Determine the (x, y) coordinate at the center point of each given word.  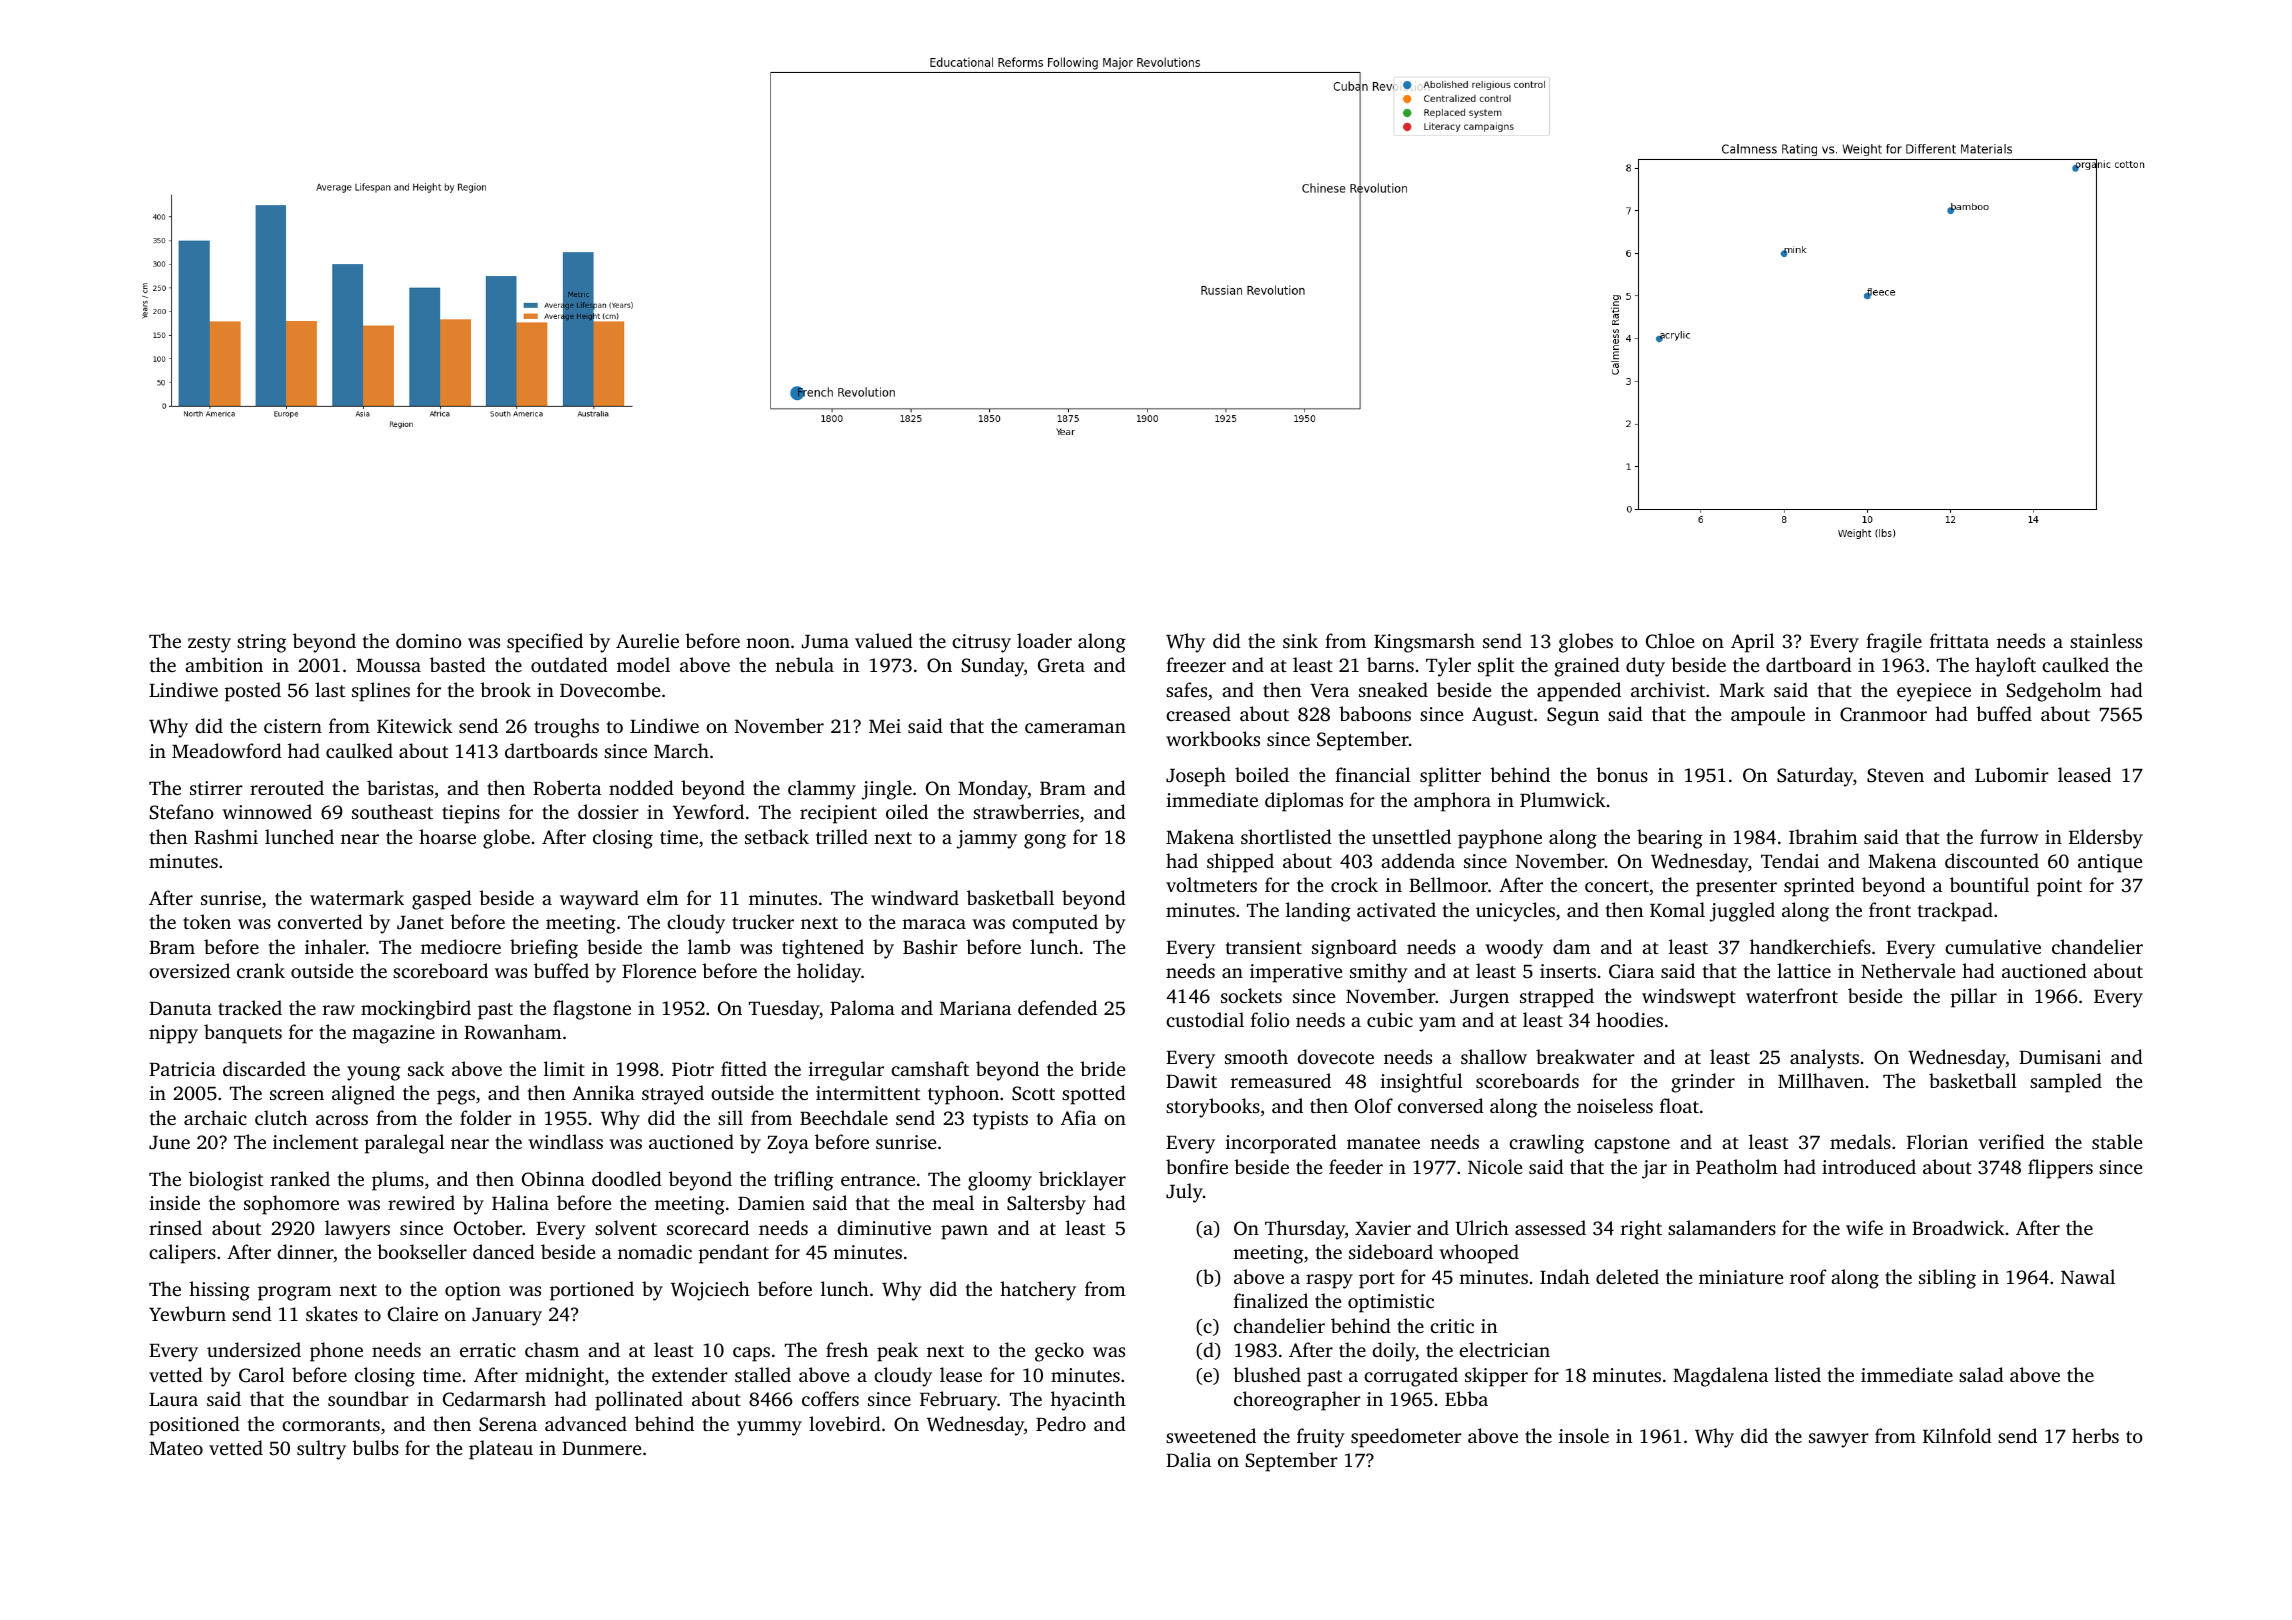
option (473, 1291)
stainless (2106, 640)
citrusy (981, 643)
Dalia (1188, 1459)
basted (458, 664)
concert (1617, 886)
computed (1055, 924)
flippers (2060, 1169)
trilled (842, 836)
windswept (1689, 998)
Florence (659, 970)
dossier (608, 811)
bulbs (375, 1447)
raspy (1329, 1281)
